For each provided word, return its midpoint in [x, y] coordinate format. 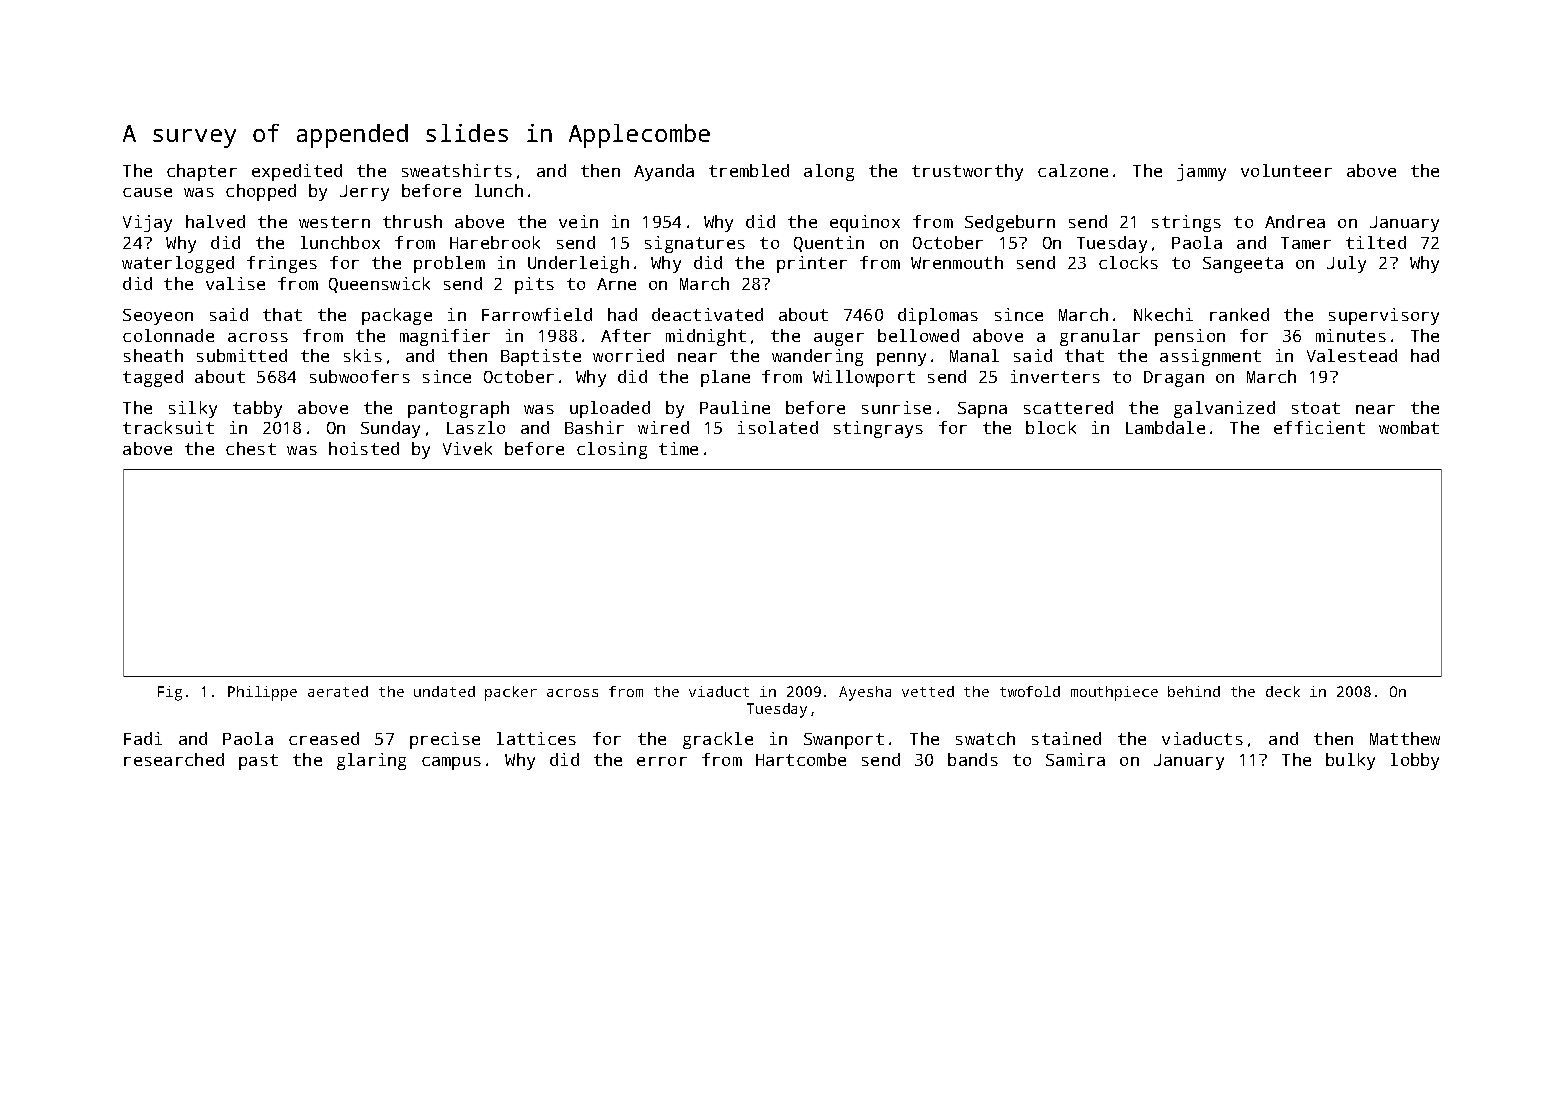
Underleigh [578, 264]
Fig [170, 693]
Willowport [864, 378]
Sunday [390, 429]
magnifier [445, 337]
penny [901, 359]
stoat [1316, 408]
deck [1283, 691]
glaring [371, 761]
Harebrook [495, 242]
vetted [928, 691]
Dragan [1174, 379]
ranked [1239, 314]
